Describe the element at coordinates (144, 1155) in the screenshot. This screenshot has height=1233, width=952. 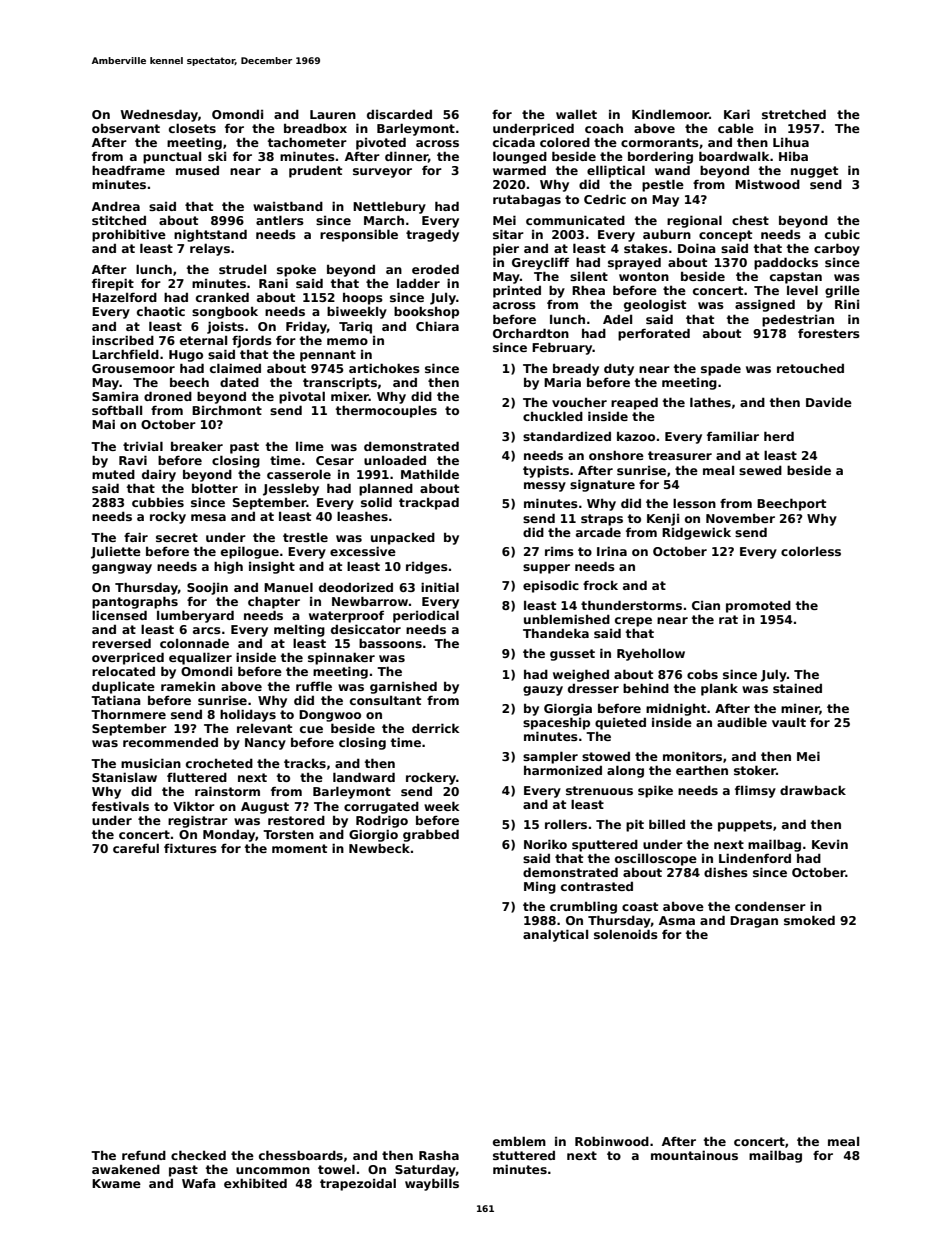
I see `refund` at that location.
